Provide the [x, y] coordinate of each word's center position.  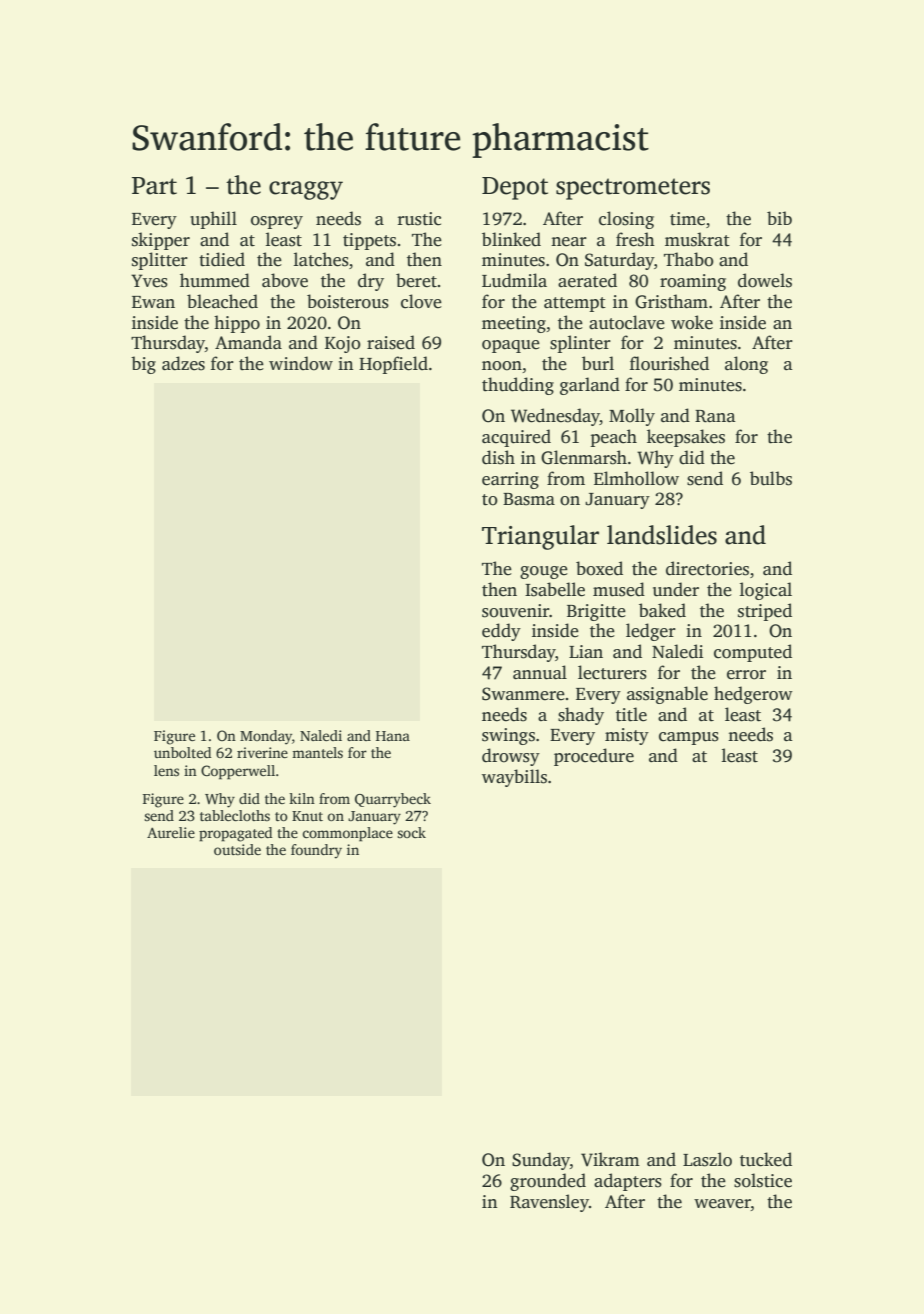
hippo [237, 324]
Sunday [541, 1161]
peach [613, 438]
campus [689, 738]
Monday [266, 737]
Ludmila [514, 280]
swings [508, 736]
